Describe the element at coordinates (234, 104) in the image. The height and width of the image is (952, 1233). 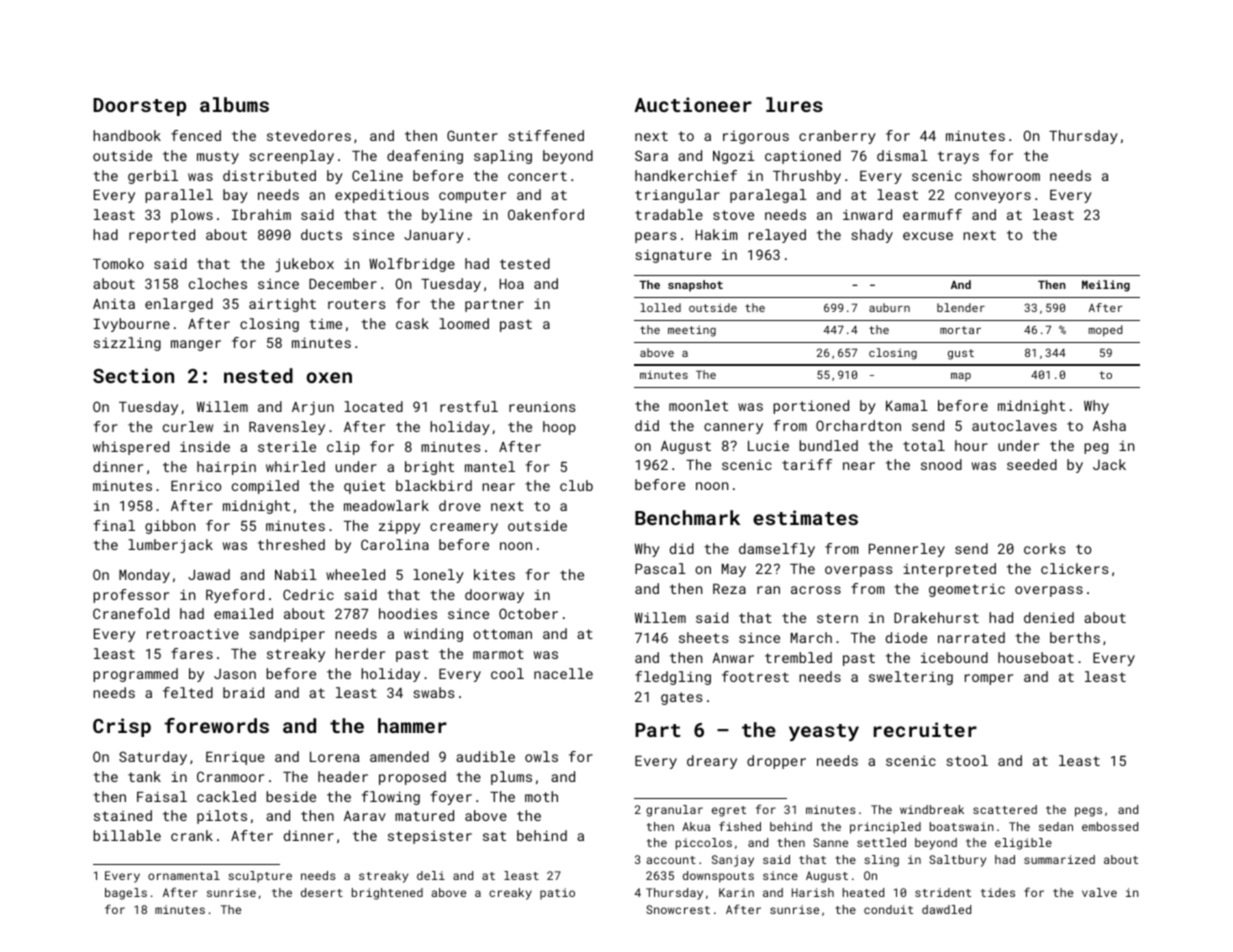
I see `albums` at that location.
